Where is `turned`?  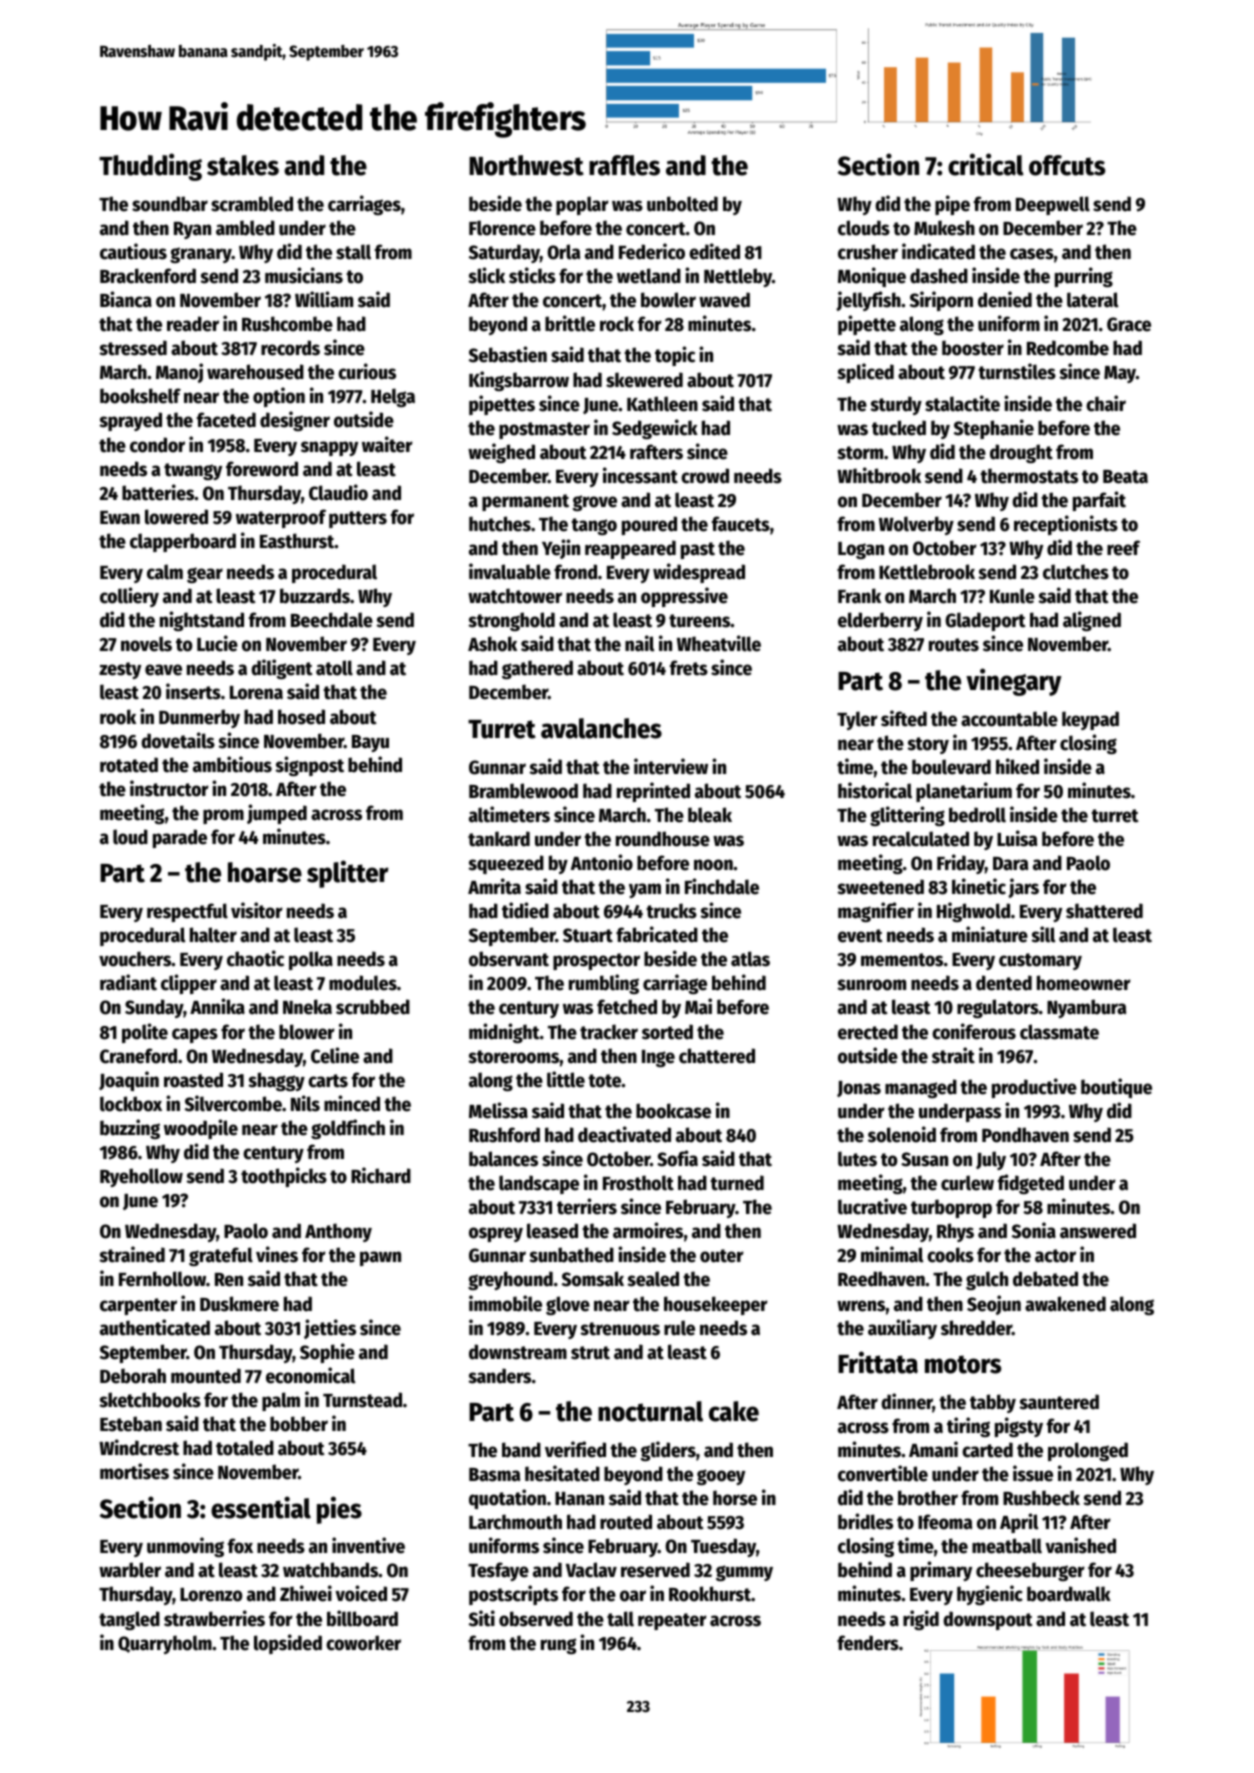 turned is located at coordinates (737, 1183).
